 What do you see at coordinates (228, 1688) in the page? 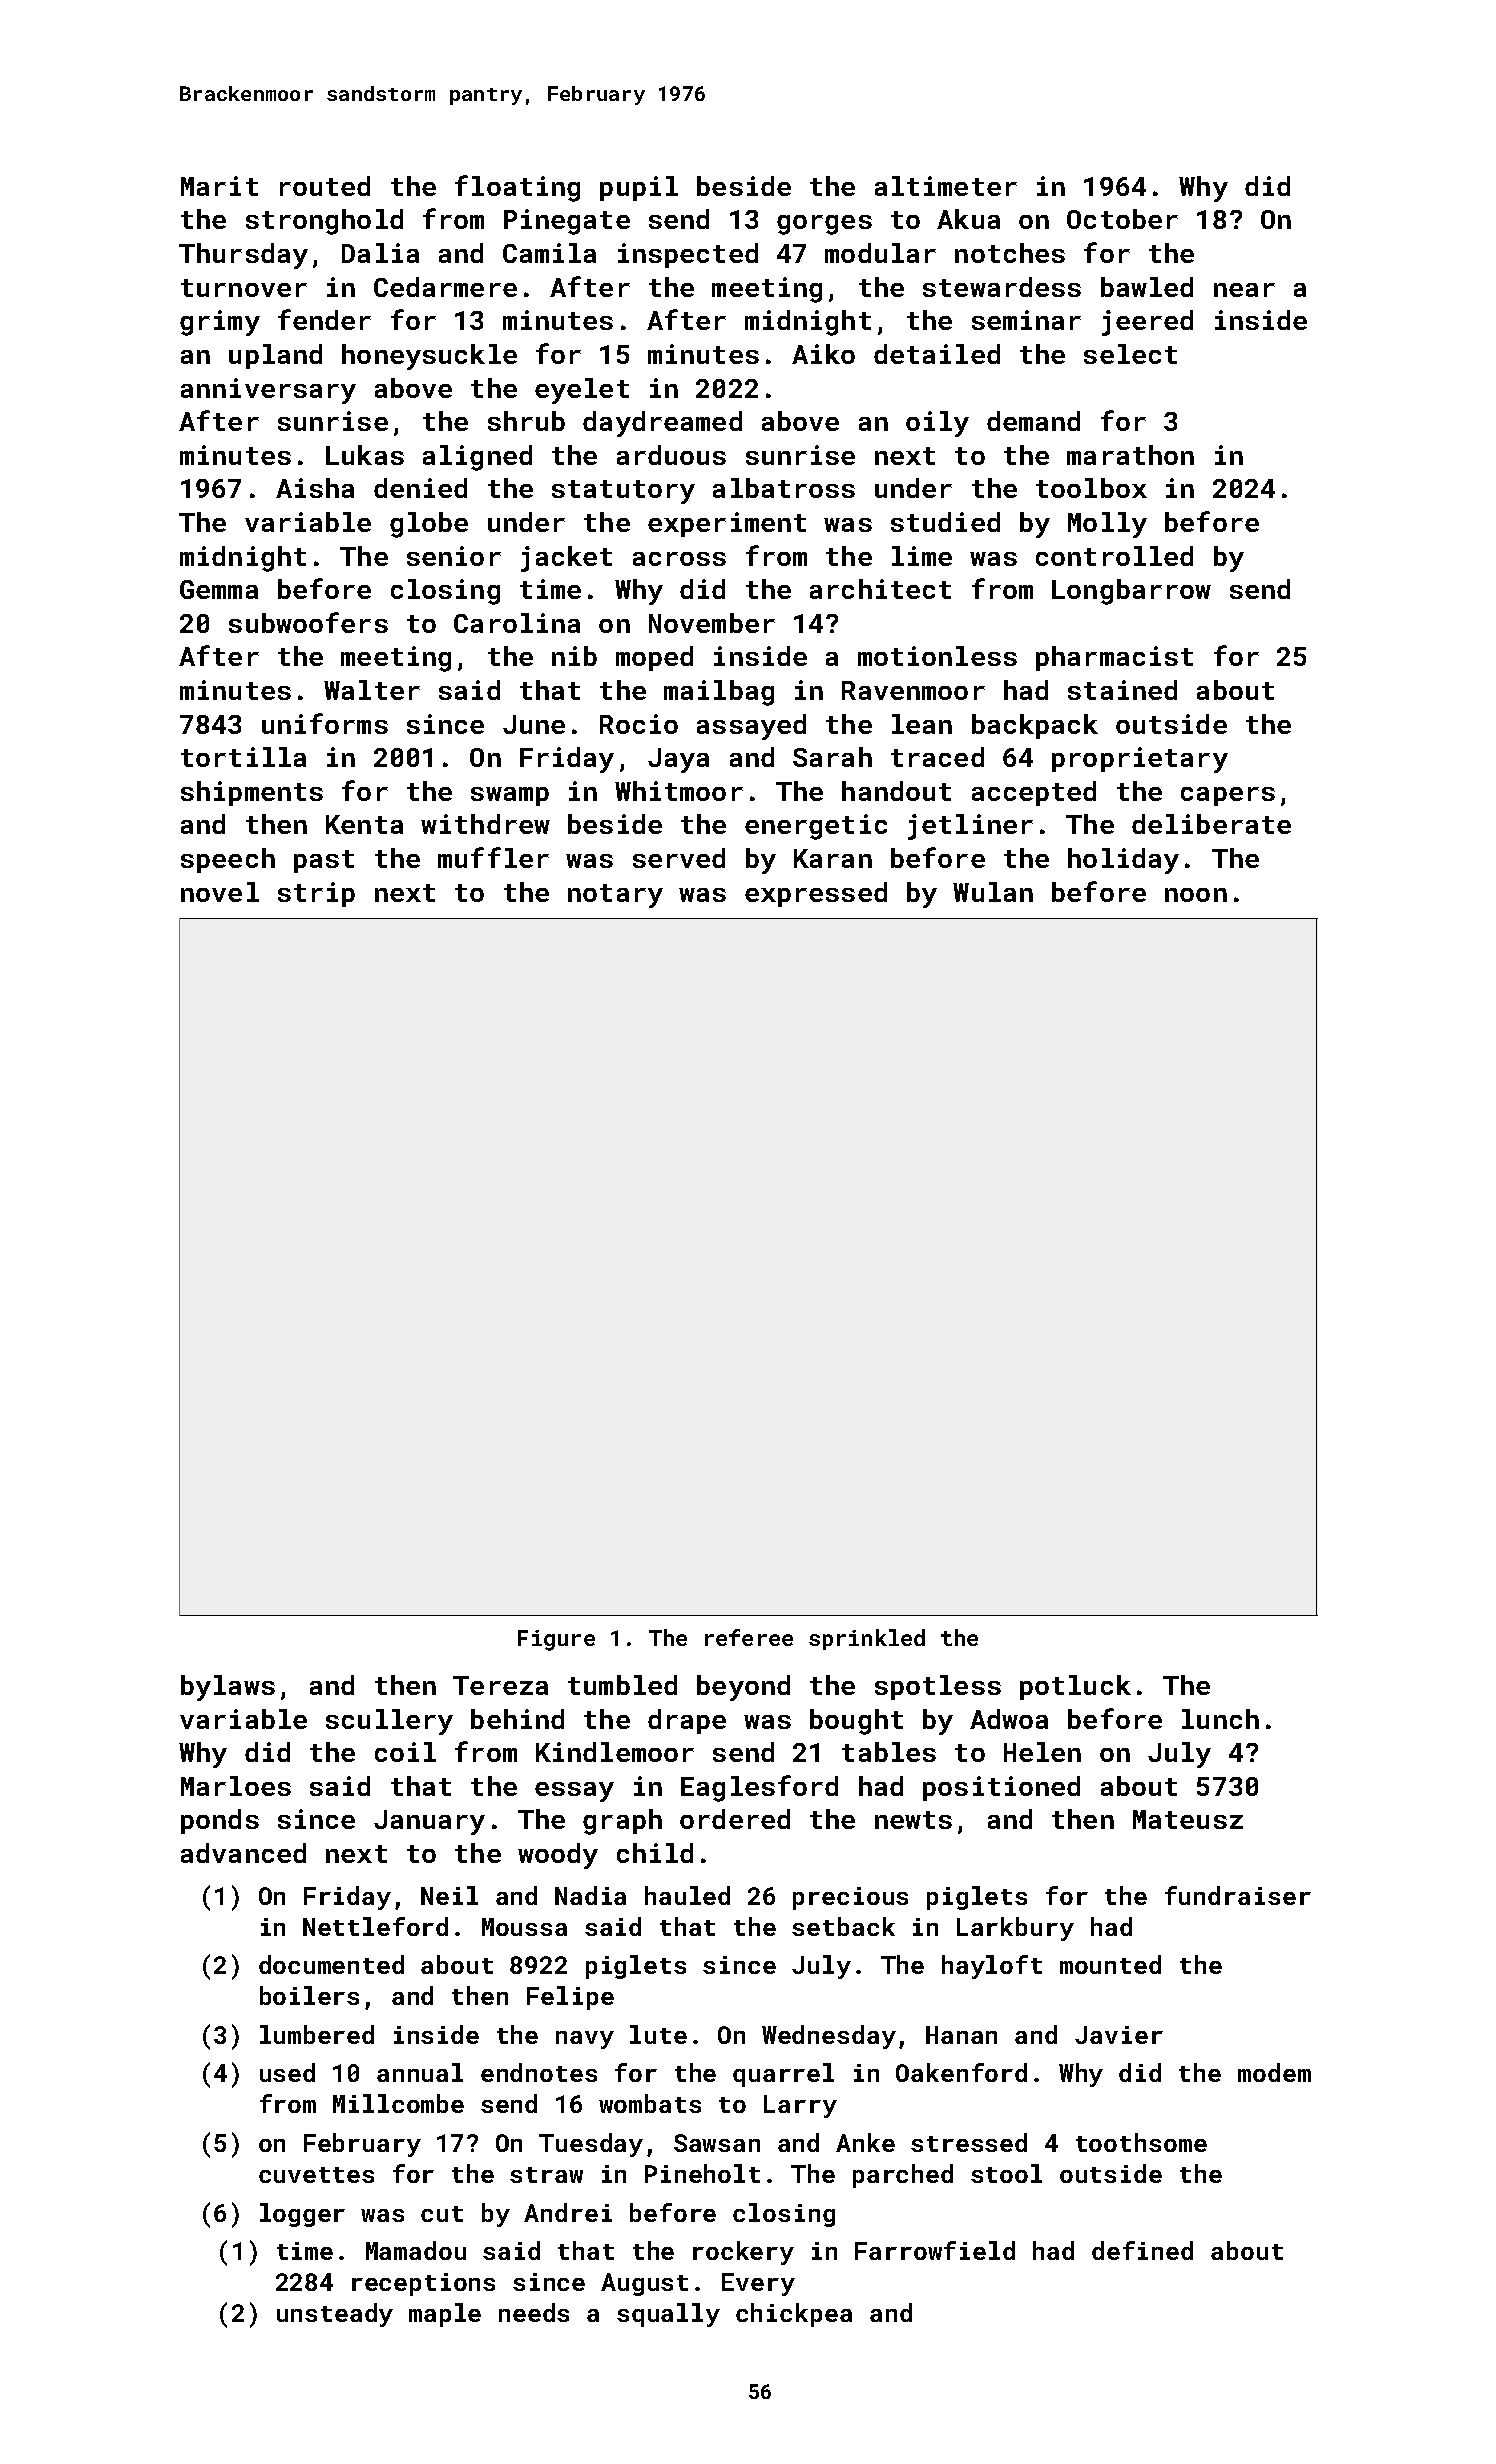
I see `bylaws` at bounding box center [228, 1688].
